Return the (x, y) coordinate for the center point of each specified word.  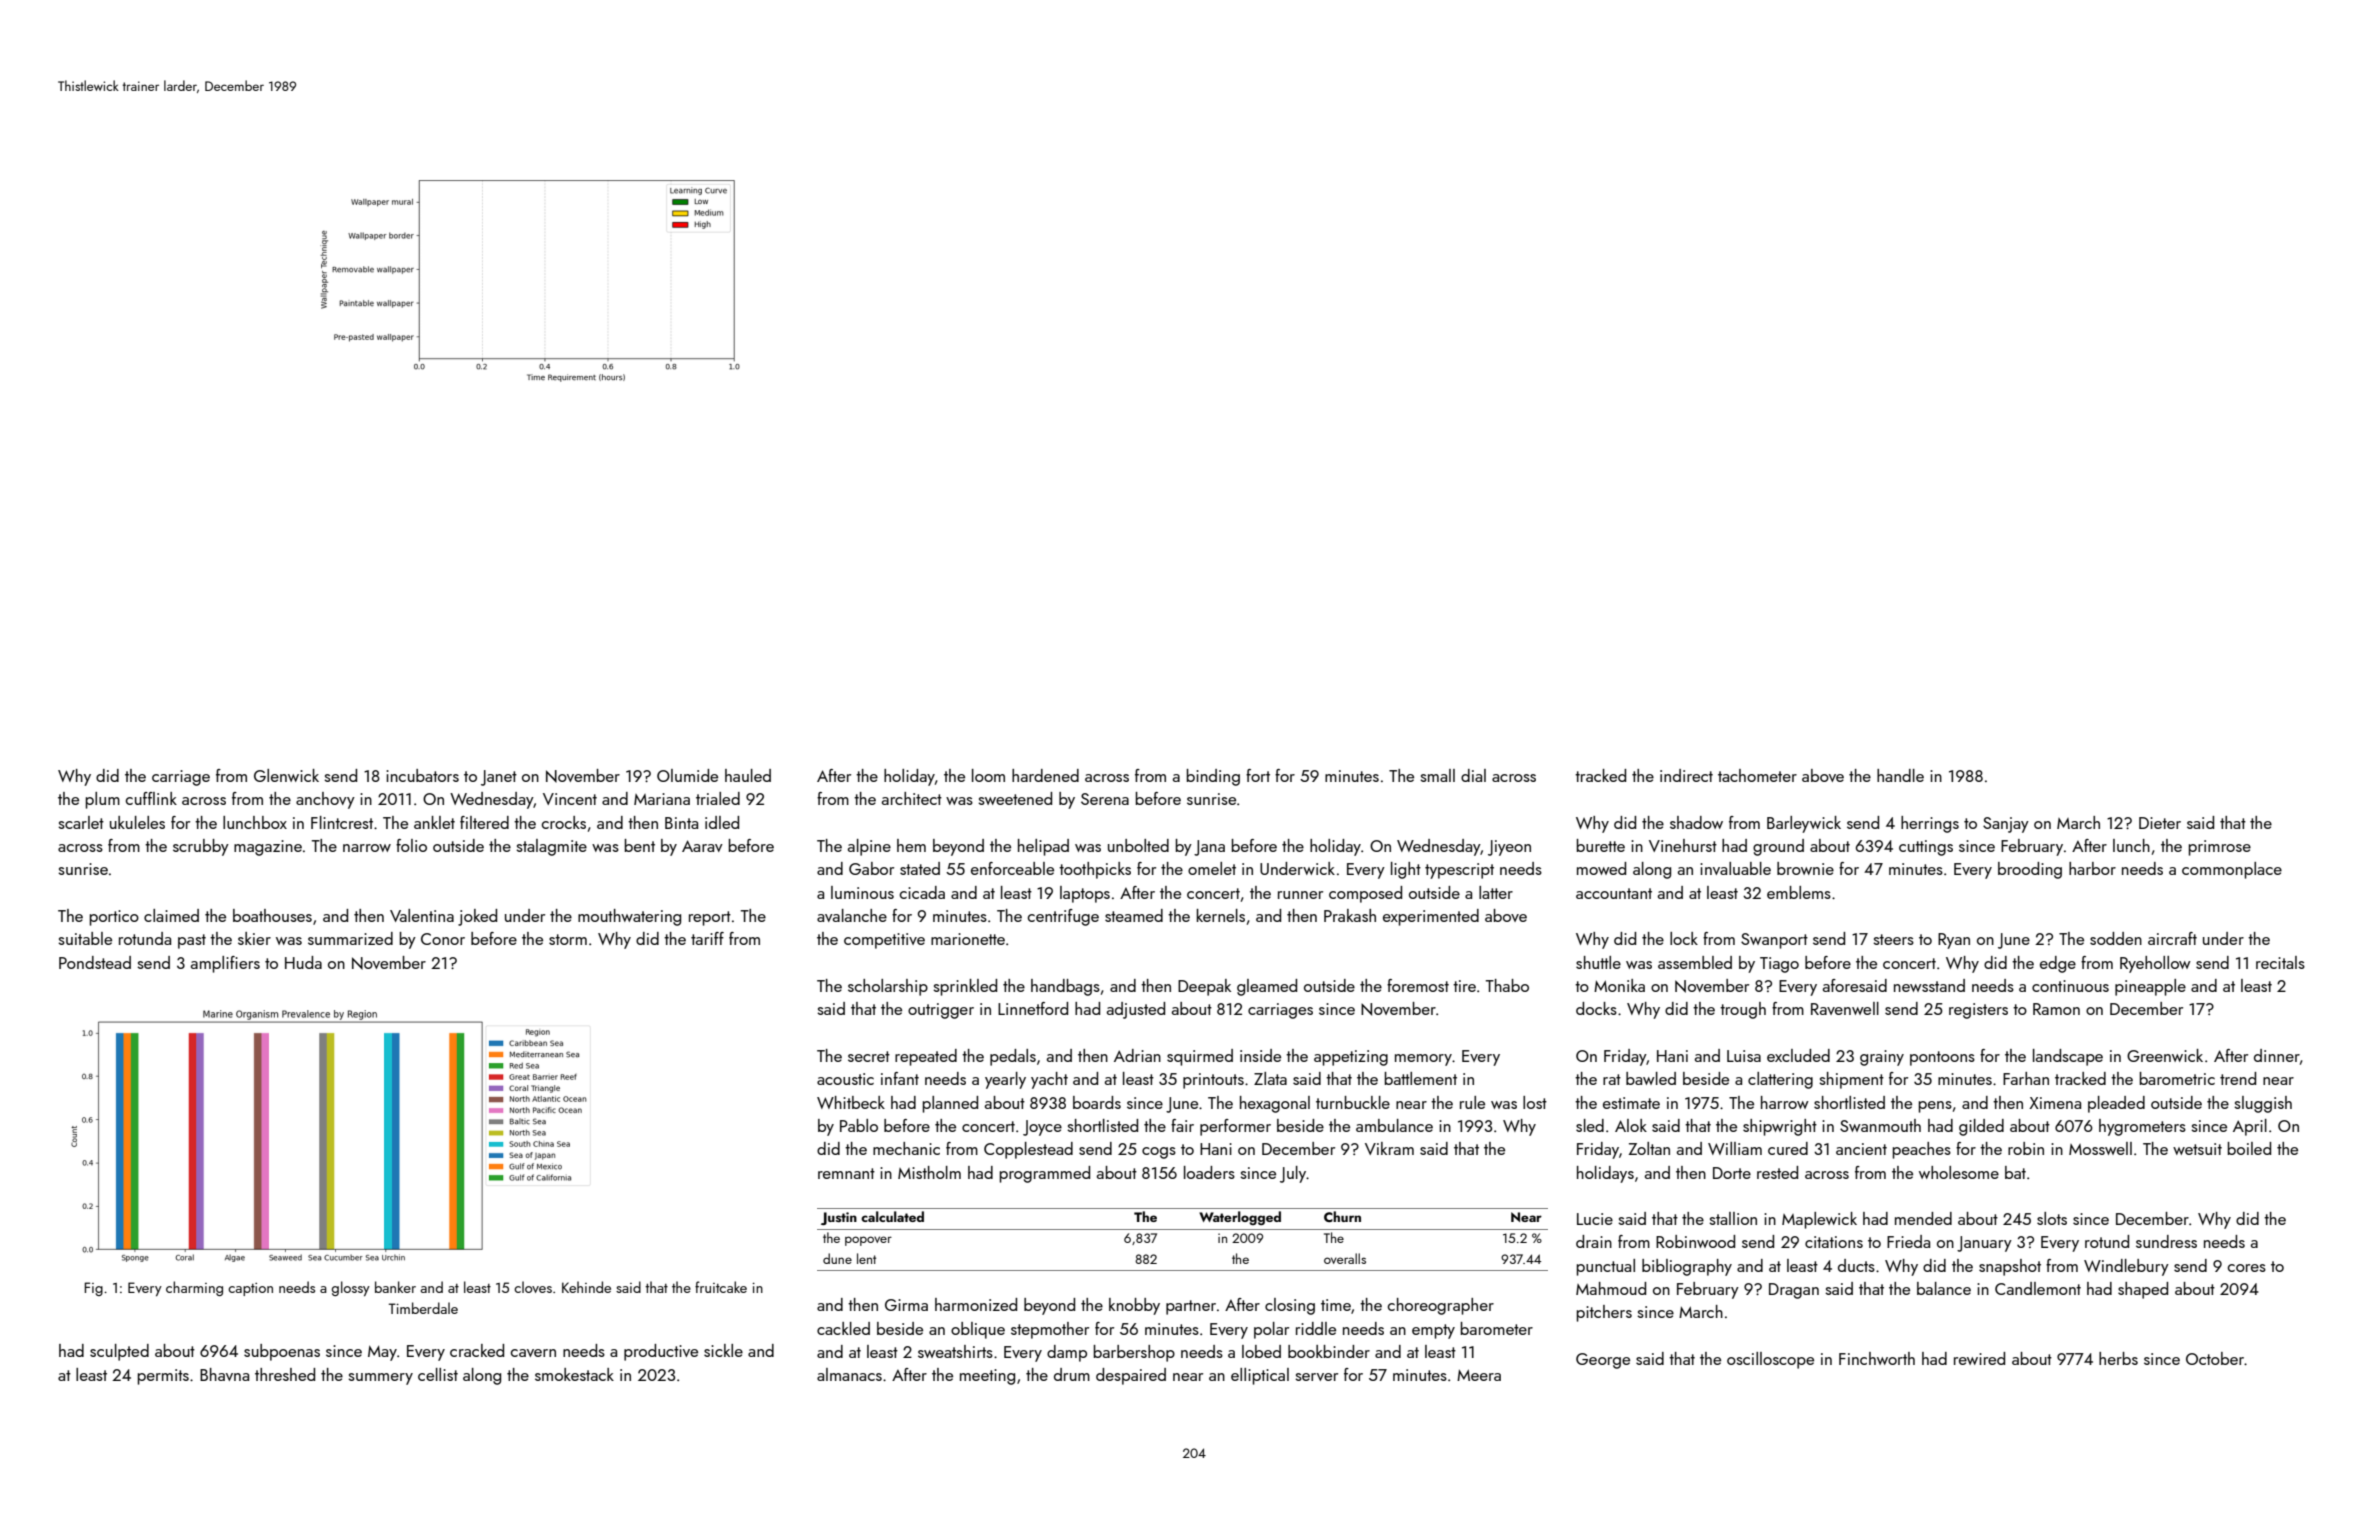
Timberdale (423, 1308)
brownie (1805, 868)
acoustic (845, 1079)
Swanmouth (1880, 1125)
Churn (1342, 1216)
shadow (1696, 822)
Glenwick (286, 775)
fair (1182, 1125)
